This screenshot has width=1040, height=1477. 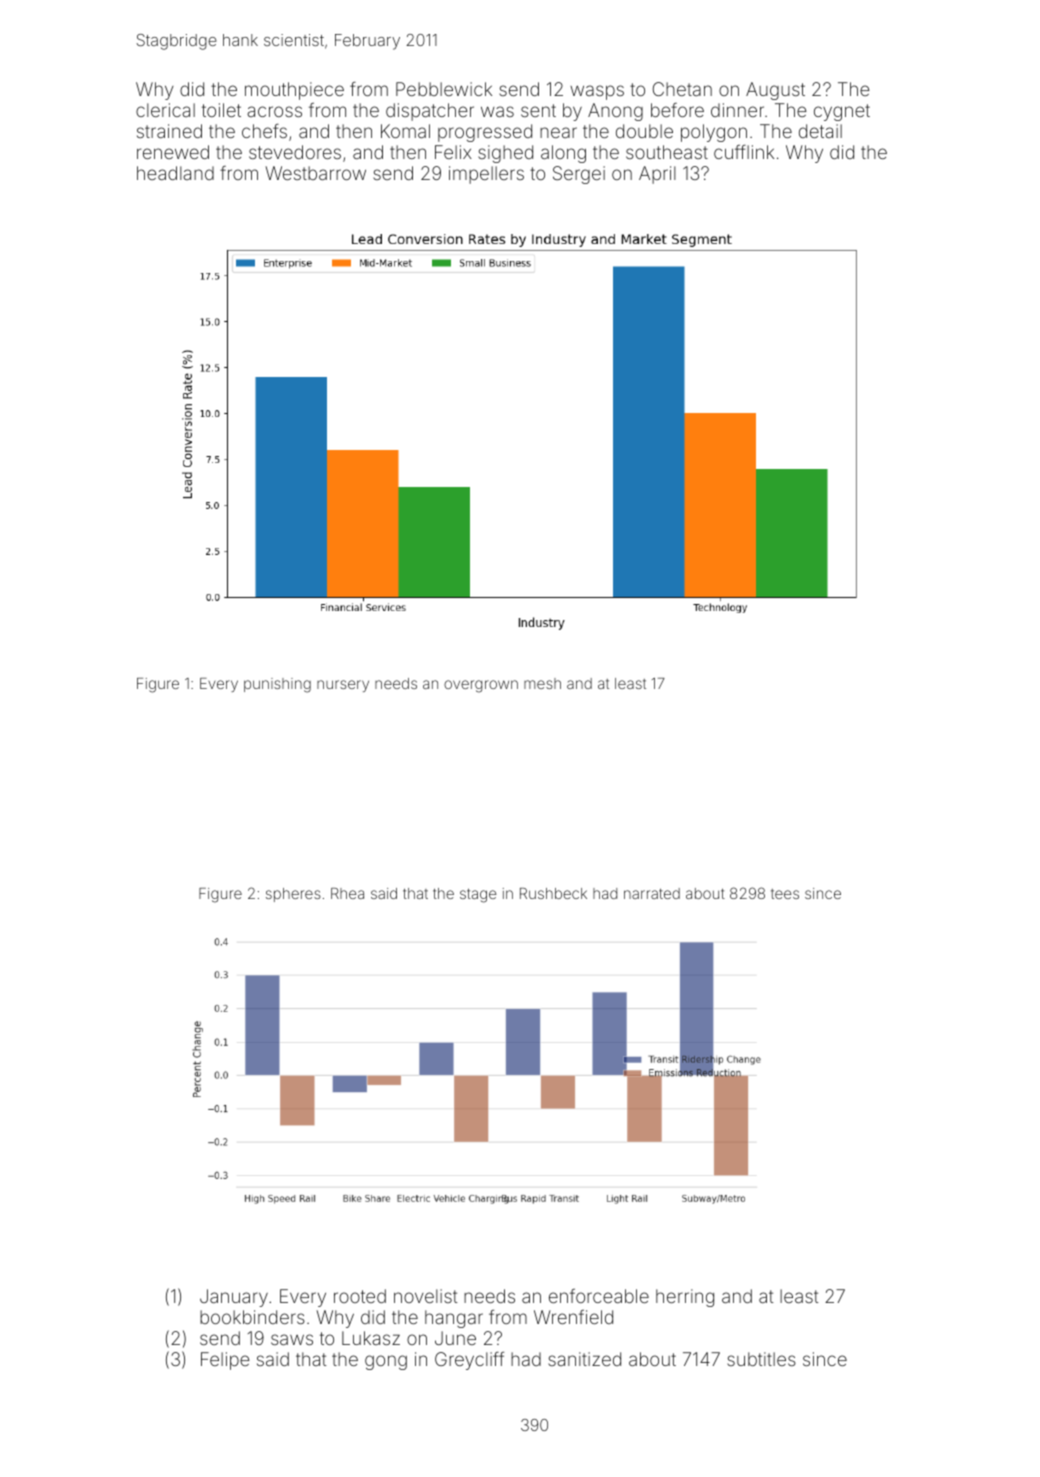 What do you see at coordinates (553, 893) in the screenshot?
I see `Rushbeck` at bounding box center [553, 893].
